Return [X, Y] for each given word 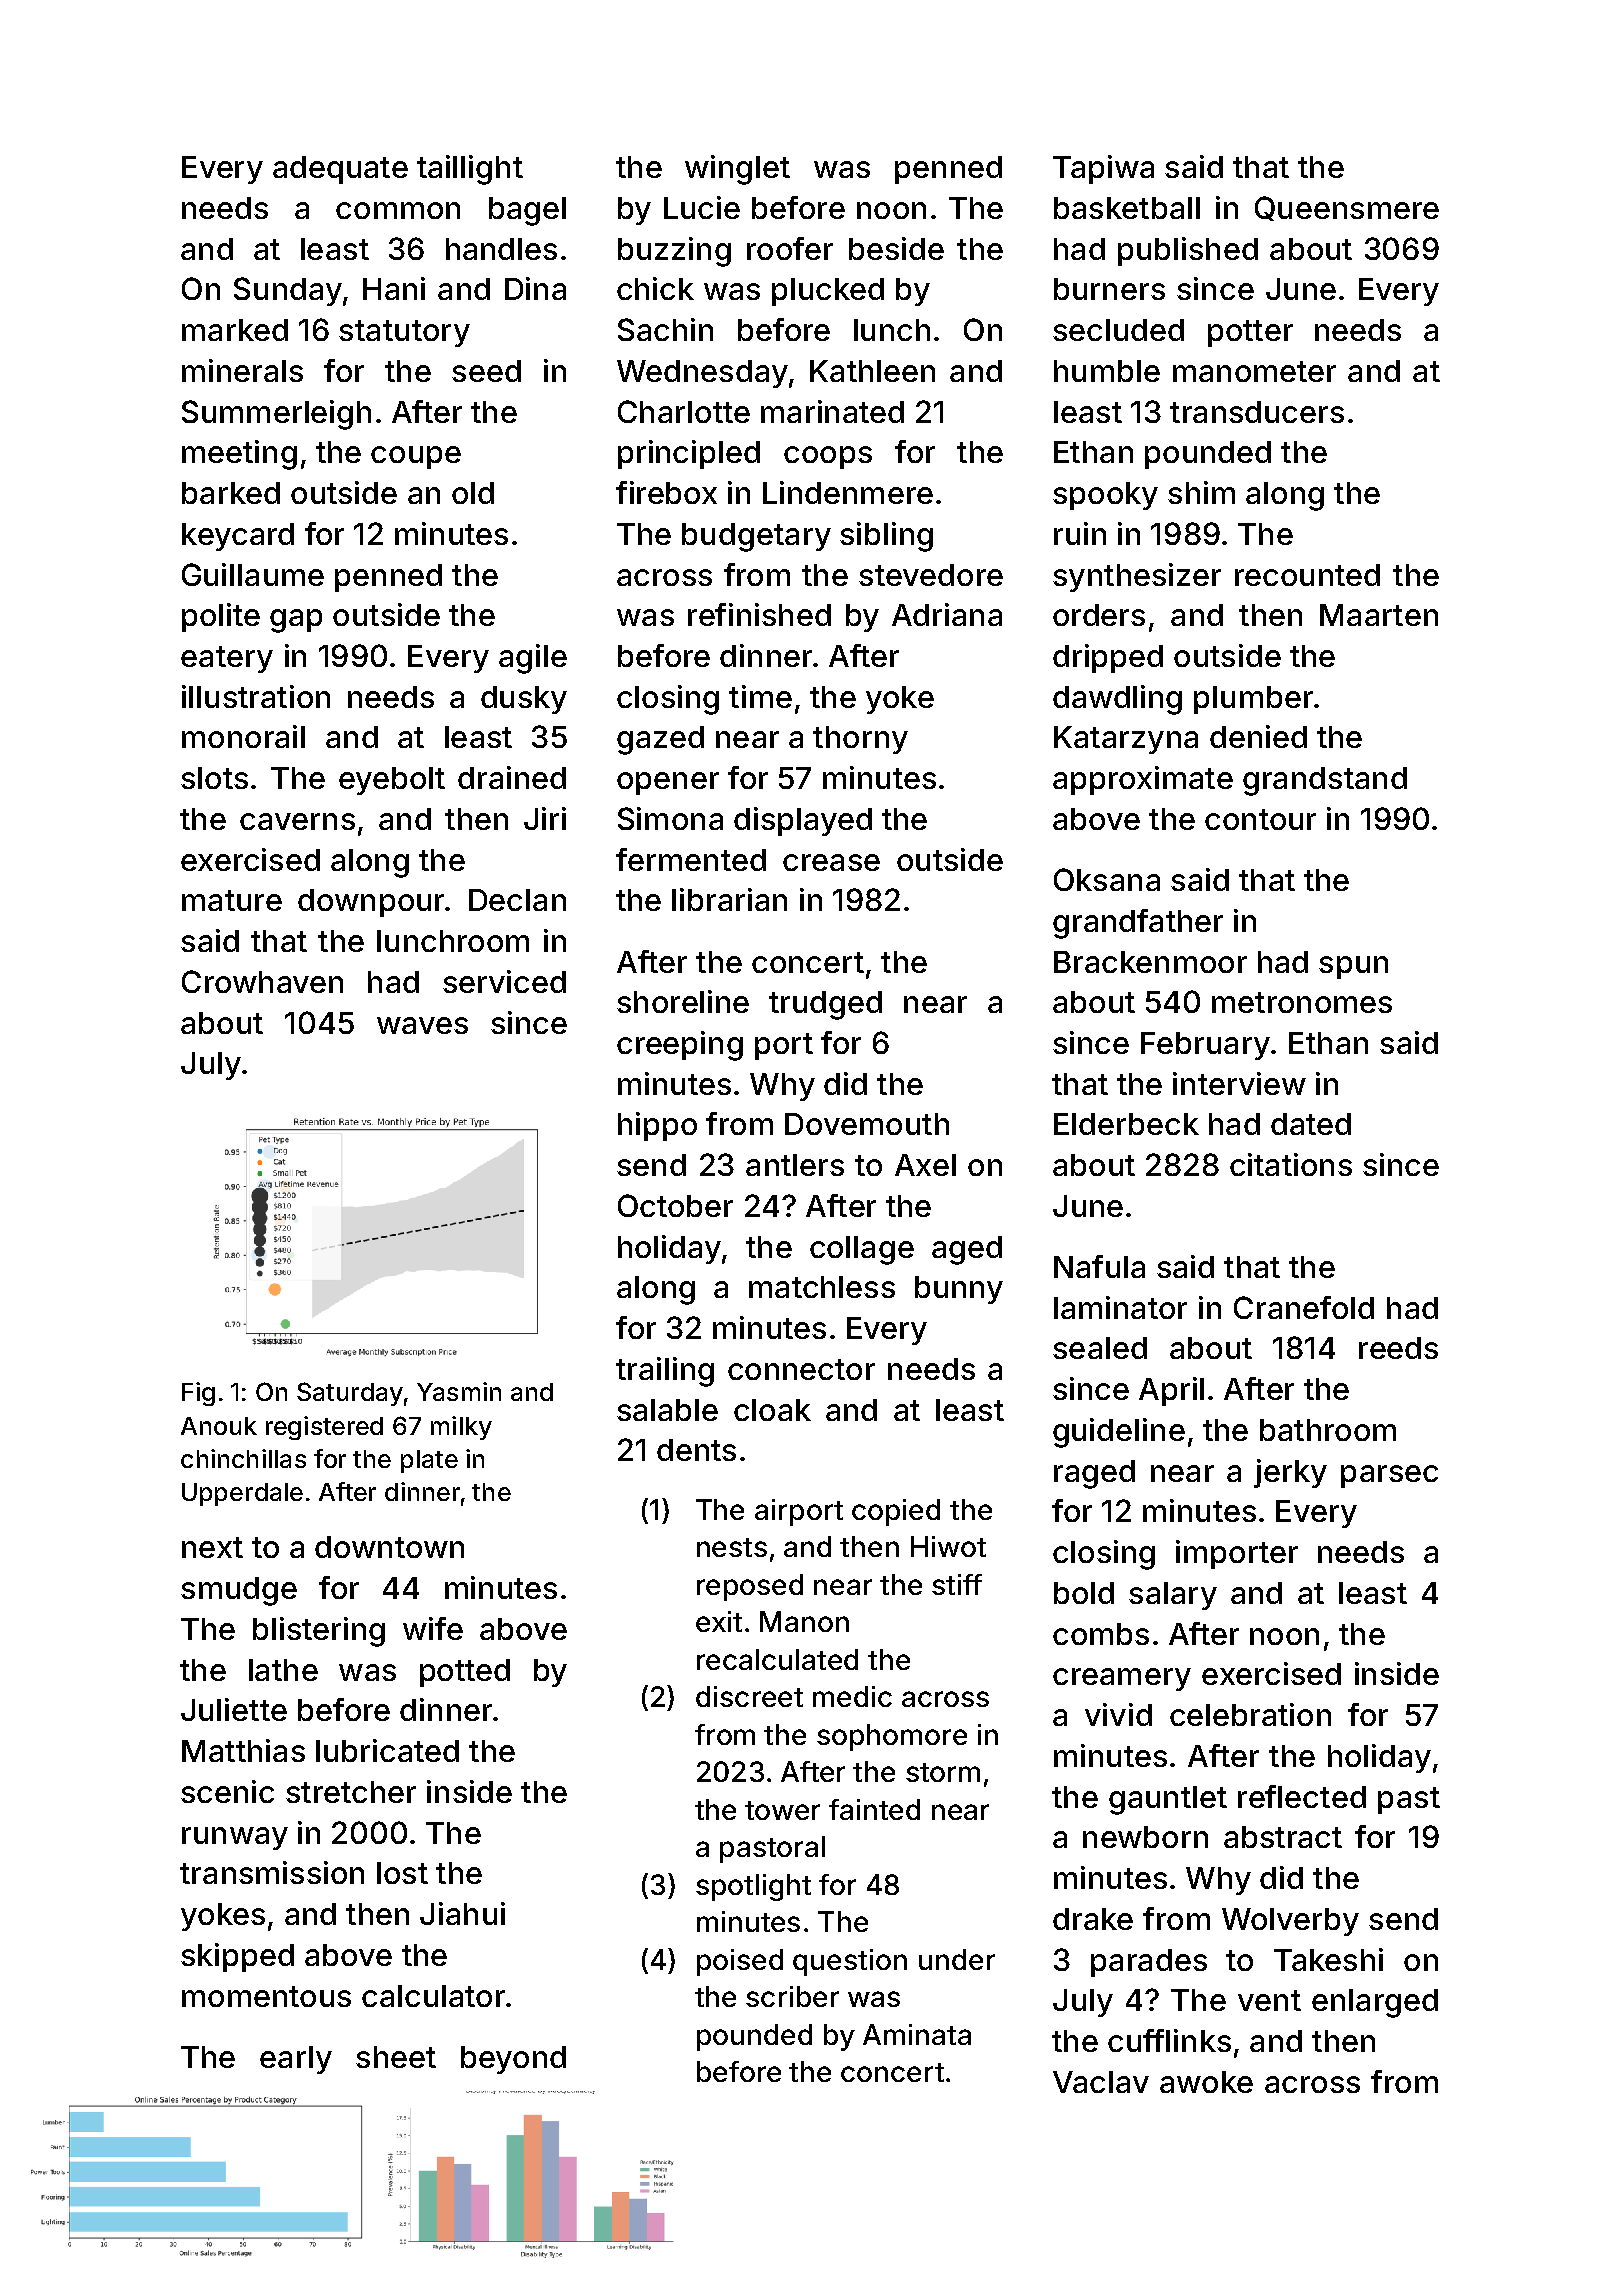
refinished [759, 614]
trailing [665, 1372]
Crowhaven [262, 981]
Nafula [1099, 1266]
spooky [1105, 496]
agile [533, 659]
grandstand [1325, 781]
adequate [340, 170]
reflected [1302, 1796]
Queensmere [1347, 208]
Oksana [1107, 879]
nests [732, 1547]
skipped [237, 1957]
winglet [737, 170]
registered [324, 1428]
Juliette [234, 1709]
